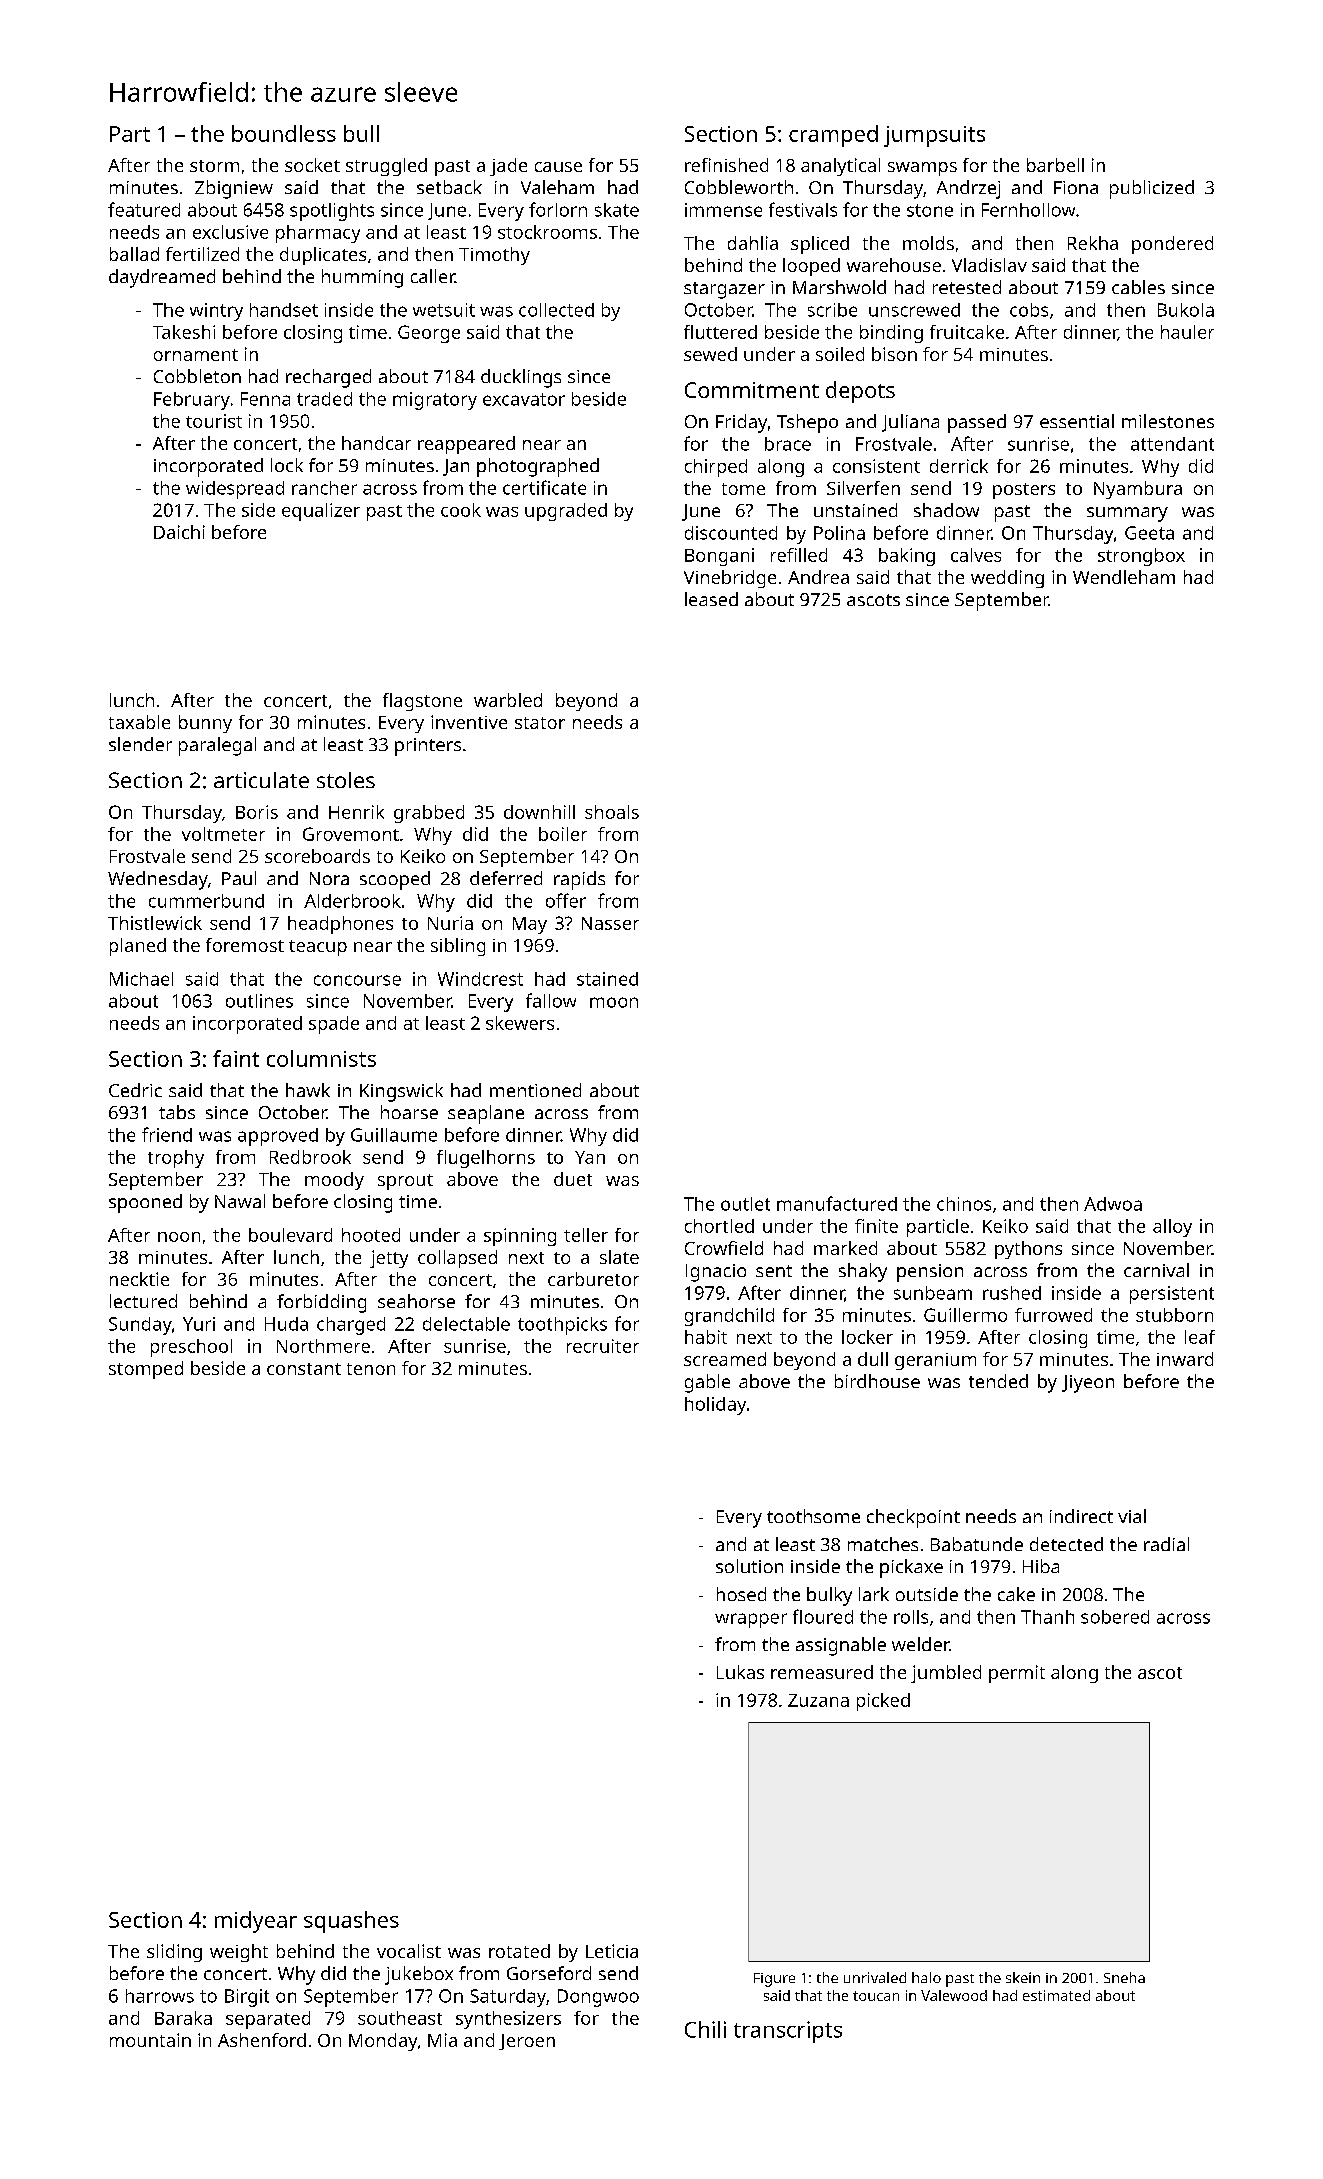 Image resolution: width=1323 pixels, height=2179 pixels. Describe the element at coordinates (146, 1370) in the screenshot. I see `stomped` at that location.
